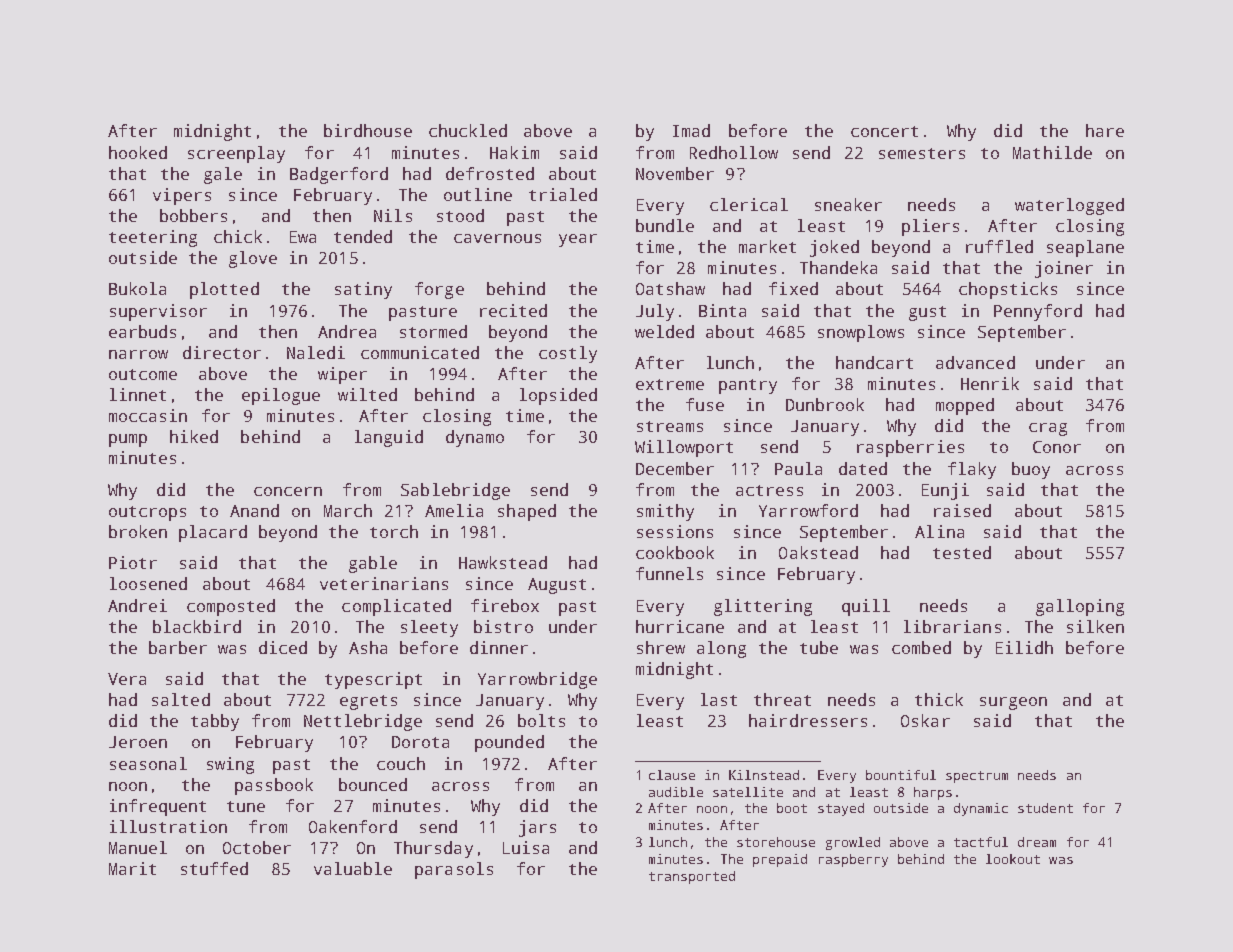 The height and width of the page is (952, 1233). What do you see at coordinates (1057, 447) in the page?
I see `Conor` at bounding box center [1057, 447].
